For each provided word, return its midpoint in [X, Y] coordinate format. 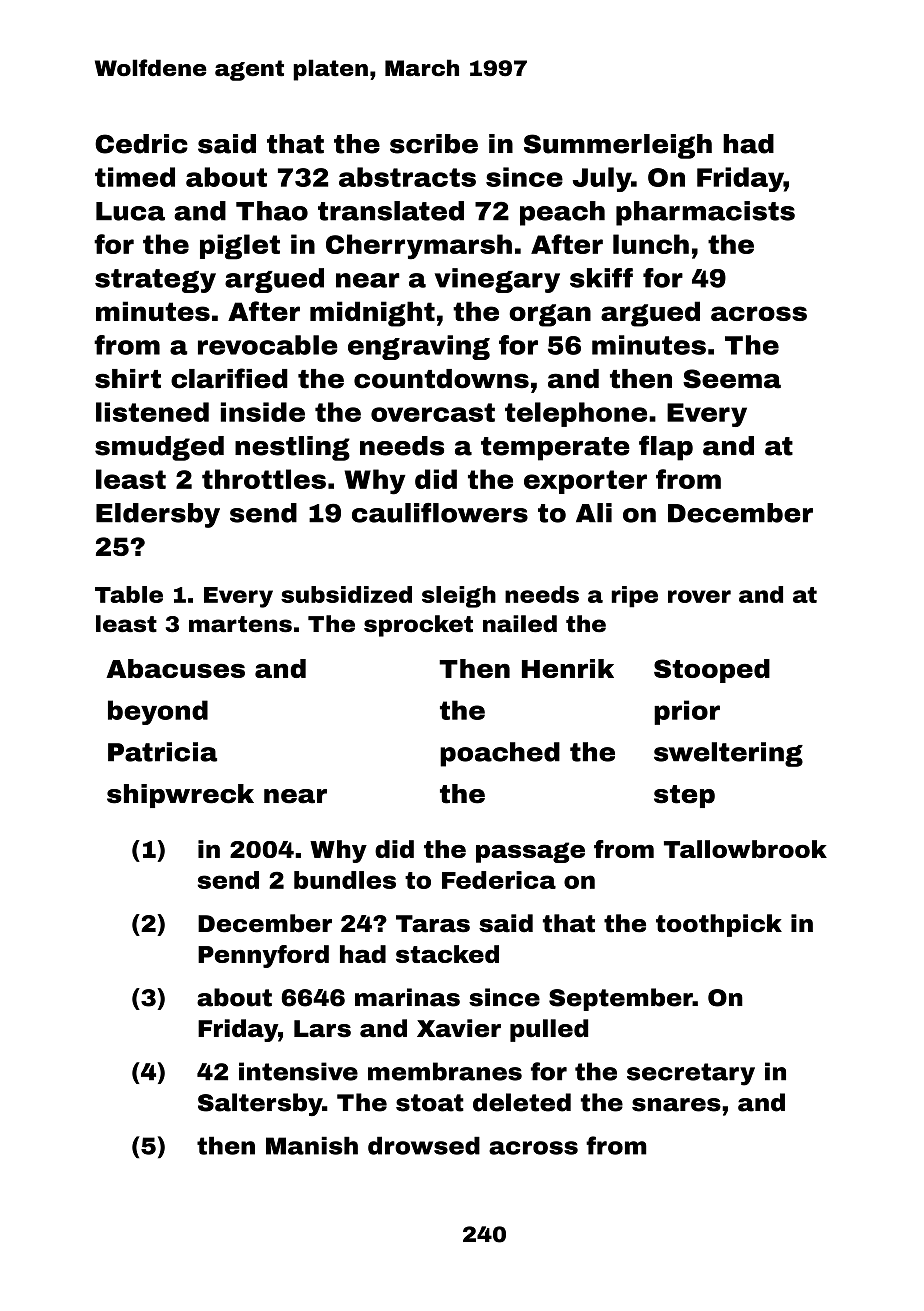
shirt [128, 379]
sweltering [728, 754]
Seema [732, 379]
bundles [345, 880]
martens [240, 624]
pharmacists [705, 213]
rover [699, 596]
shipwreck [180, 796]
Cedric [141, 144]
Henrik [568, 668]
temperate [555, 449]
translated [391, 211]
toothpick [719, 925]
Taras [433, 924]
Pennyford [263, 956]
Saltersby [260, 1104]
